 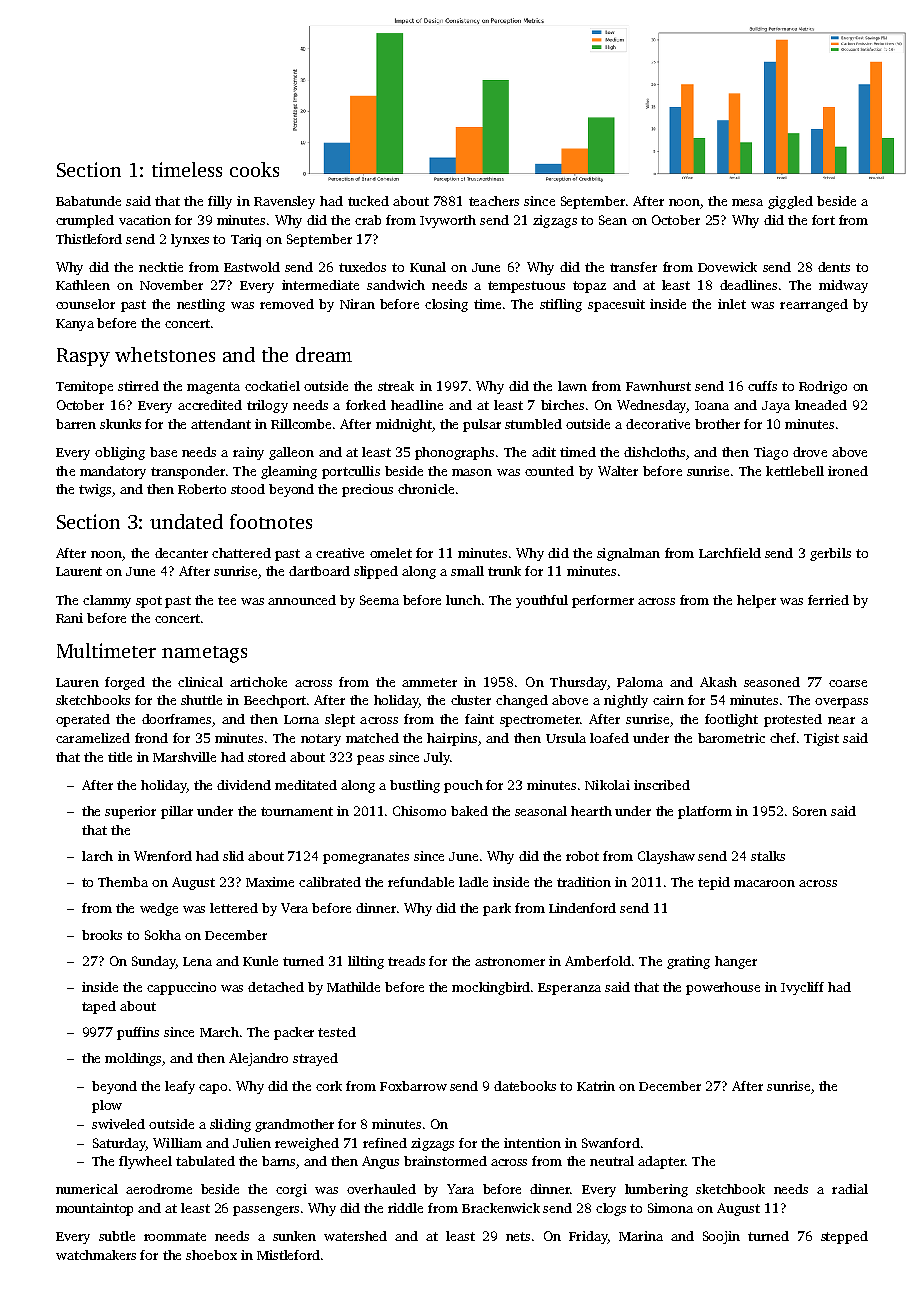 I want to click on bustling, so click(x=415, y=786).
